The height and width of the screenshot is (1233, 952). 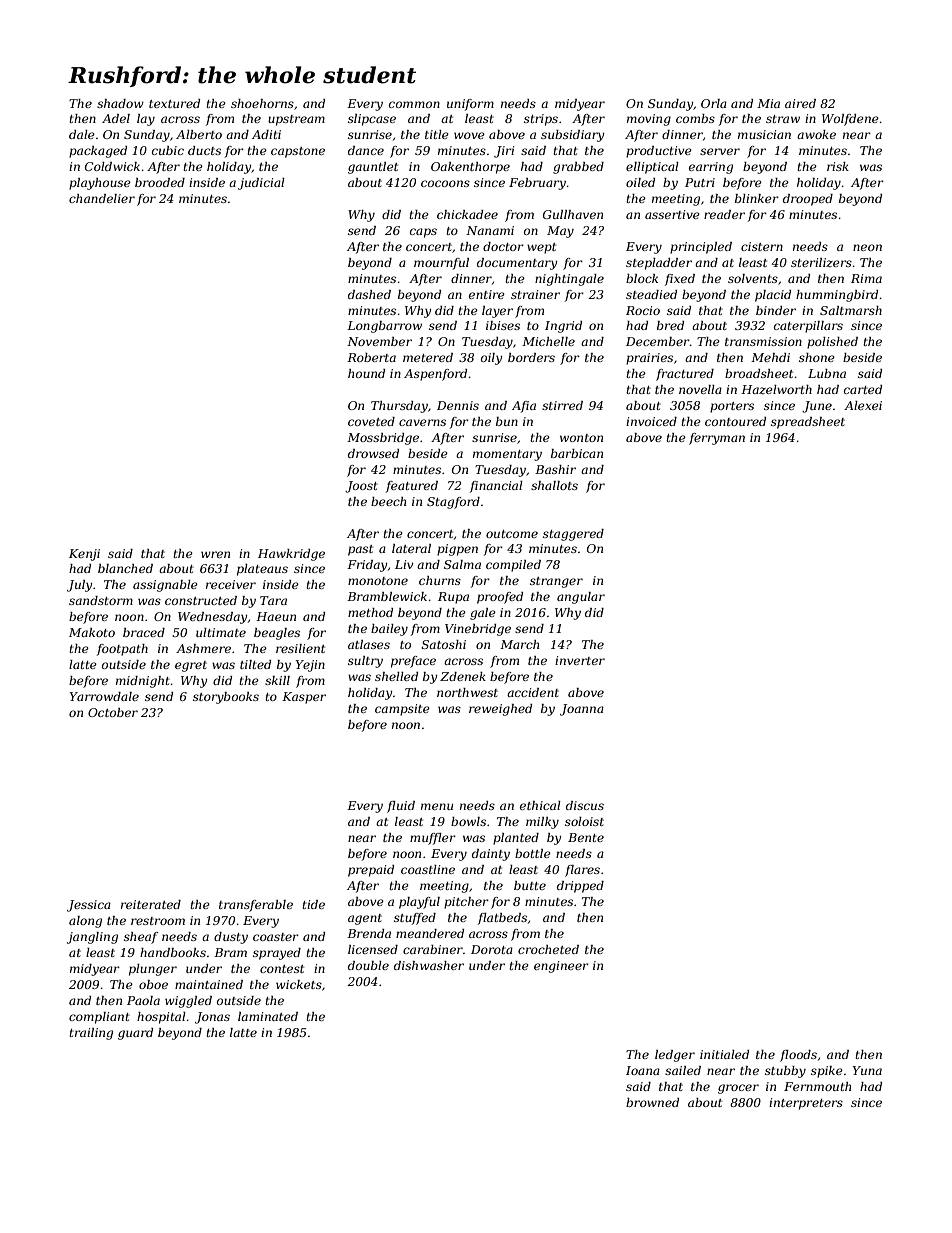 What do you see at coordinates (548, 949) in the screenshot?
I see `crocheted` at bounding box center [548, 949].
